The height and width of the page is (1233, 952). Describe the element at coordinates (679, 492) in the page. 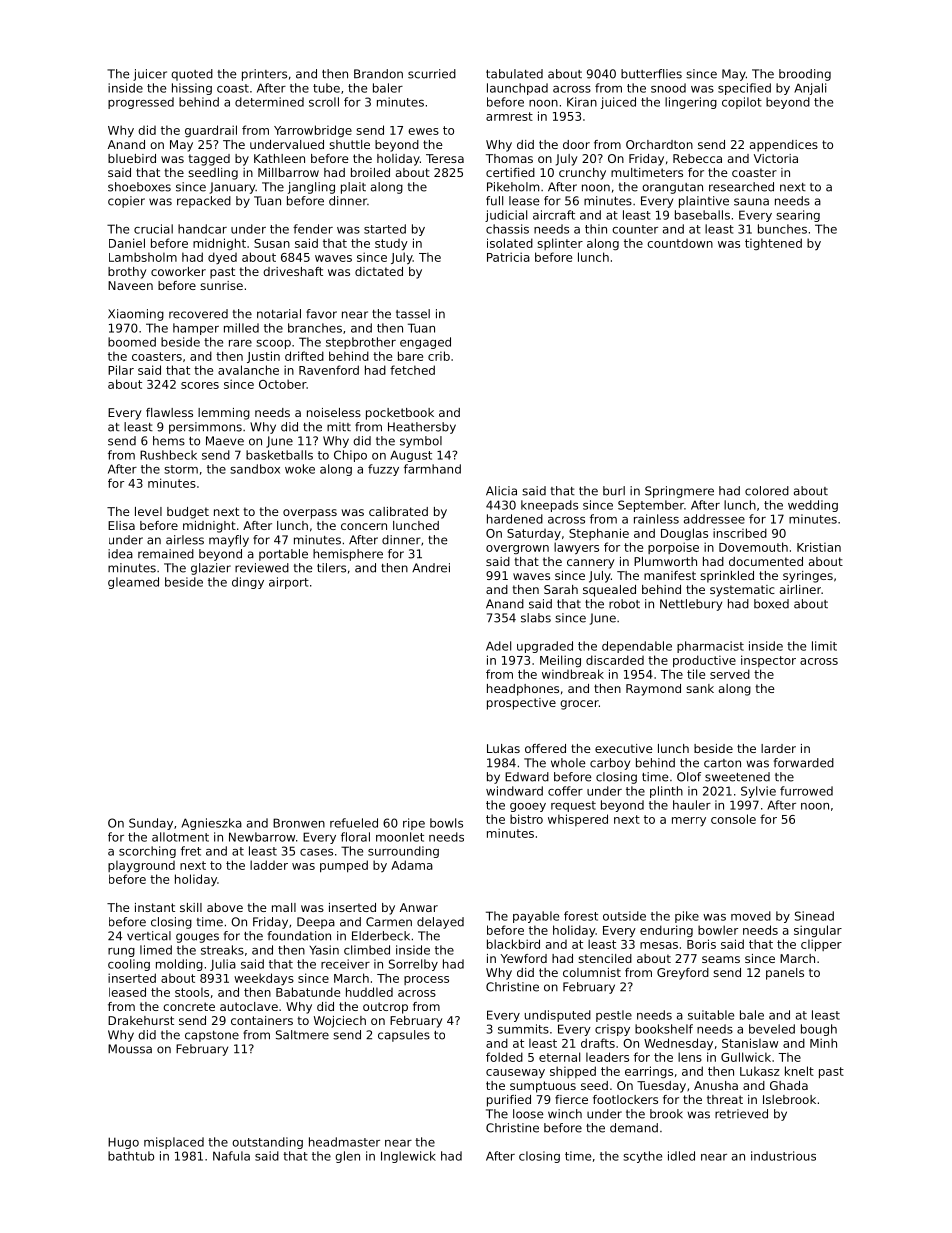

I see `Springmere` at that location.
